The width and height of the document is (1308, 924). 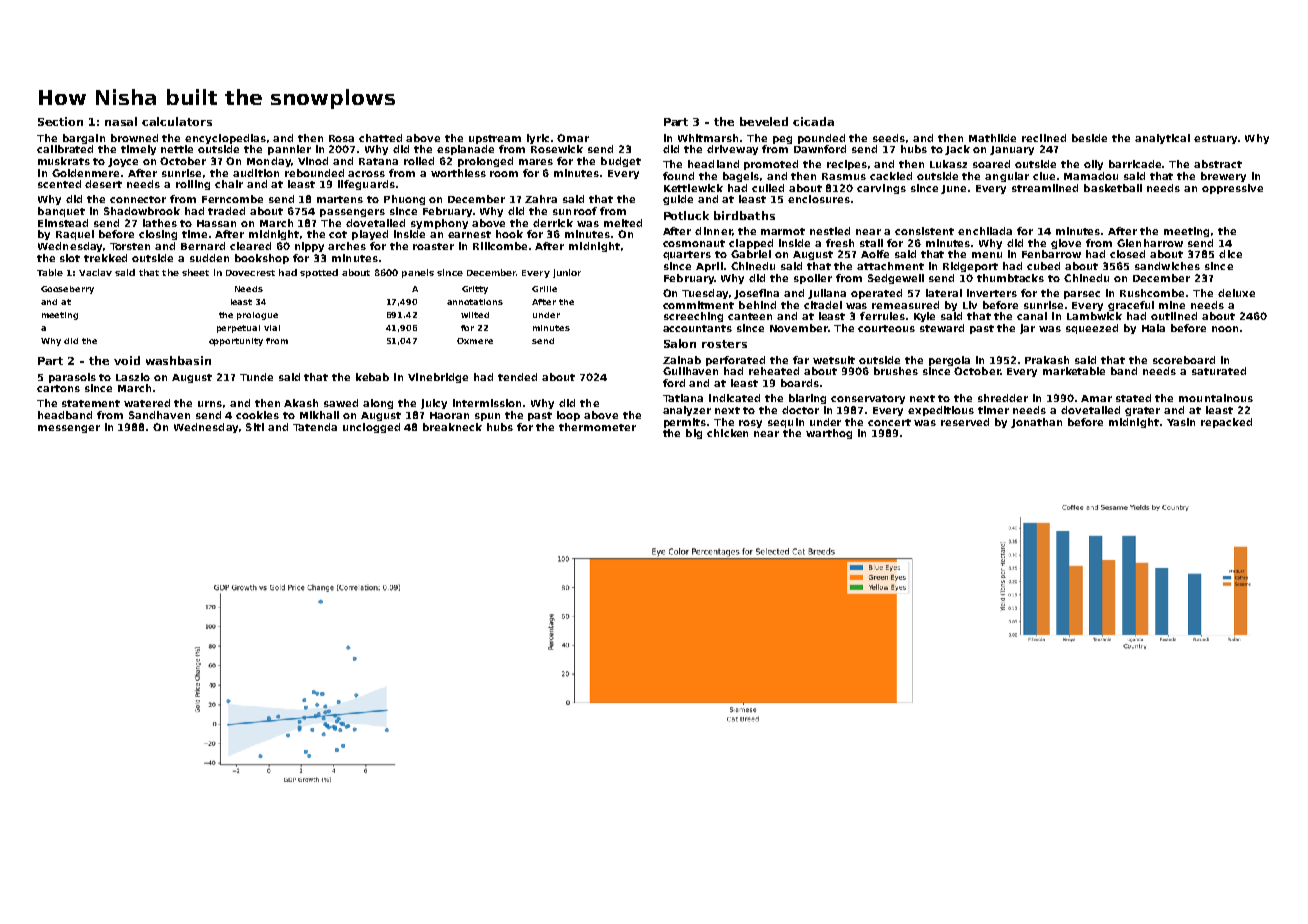 What do you see at coordinates (768, 188) in the document?
I see `culled` at bounding box center [768, 188].
